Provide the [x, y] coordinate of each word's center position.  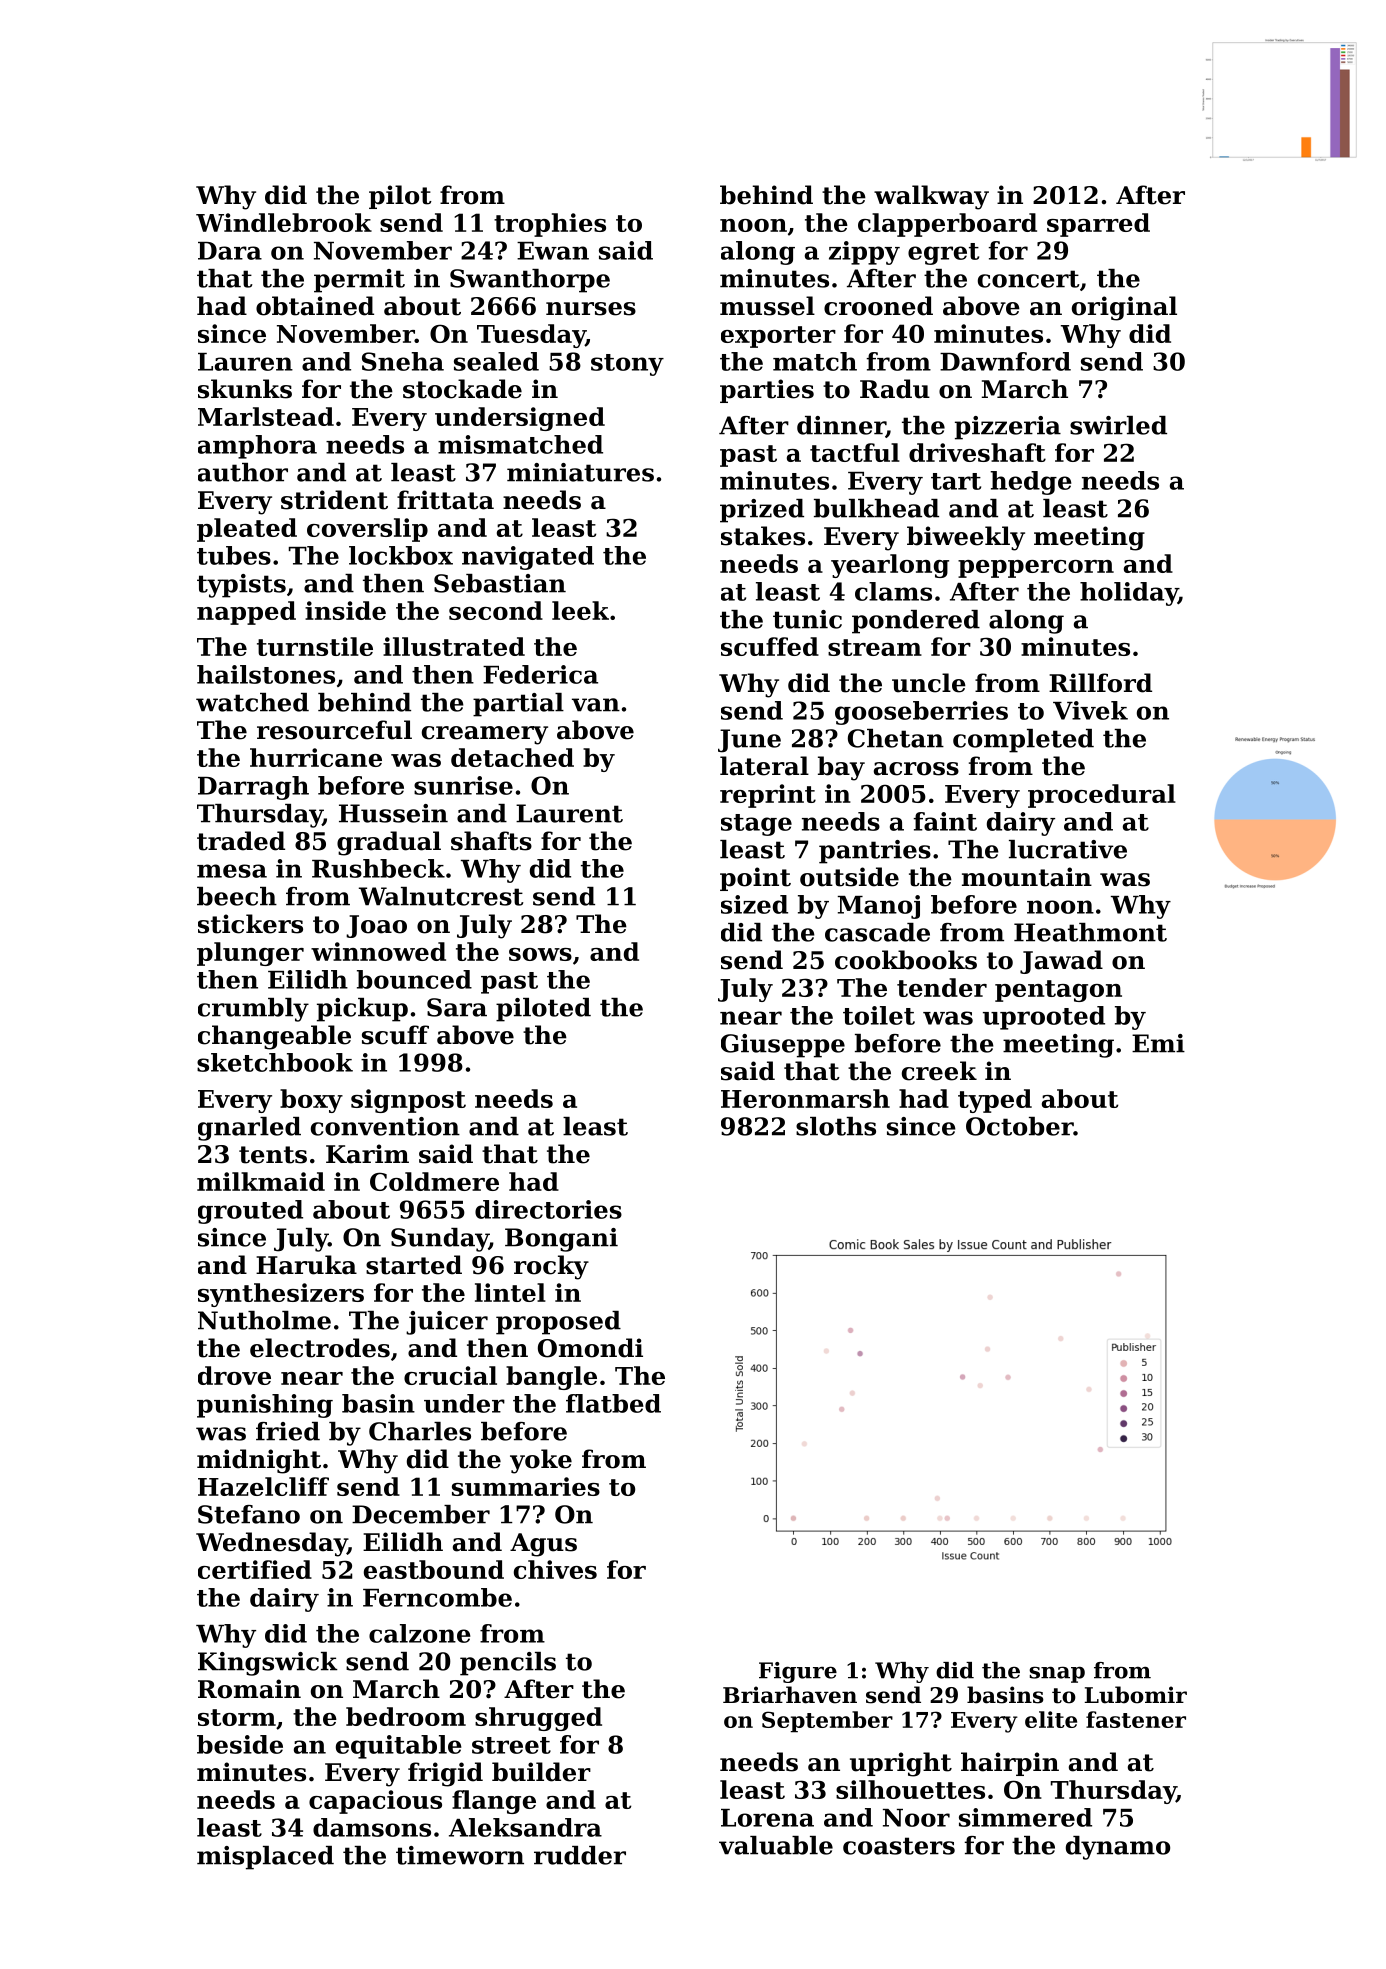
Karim [367, 1154]
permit [359, 281]
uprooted [1044, 1018]
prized [762, 511]
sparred [1098, 225]
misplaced [265, 1858]
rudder [580, 1855]
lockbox [401, 555]
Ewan [553, 251]
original [1124, 308]
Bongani [561, 1240]
